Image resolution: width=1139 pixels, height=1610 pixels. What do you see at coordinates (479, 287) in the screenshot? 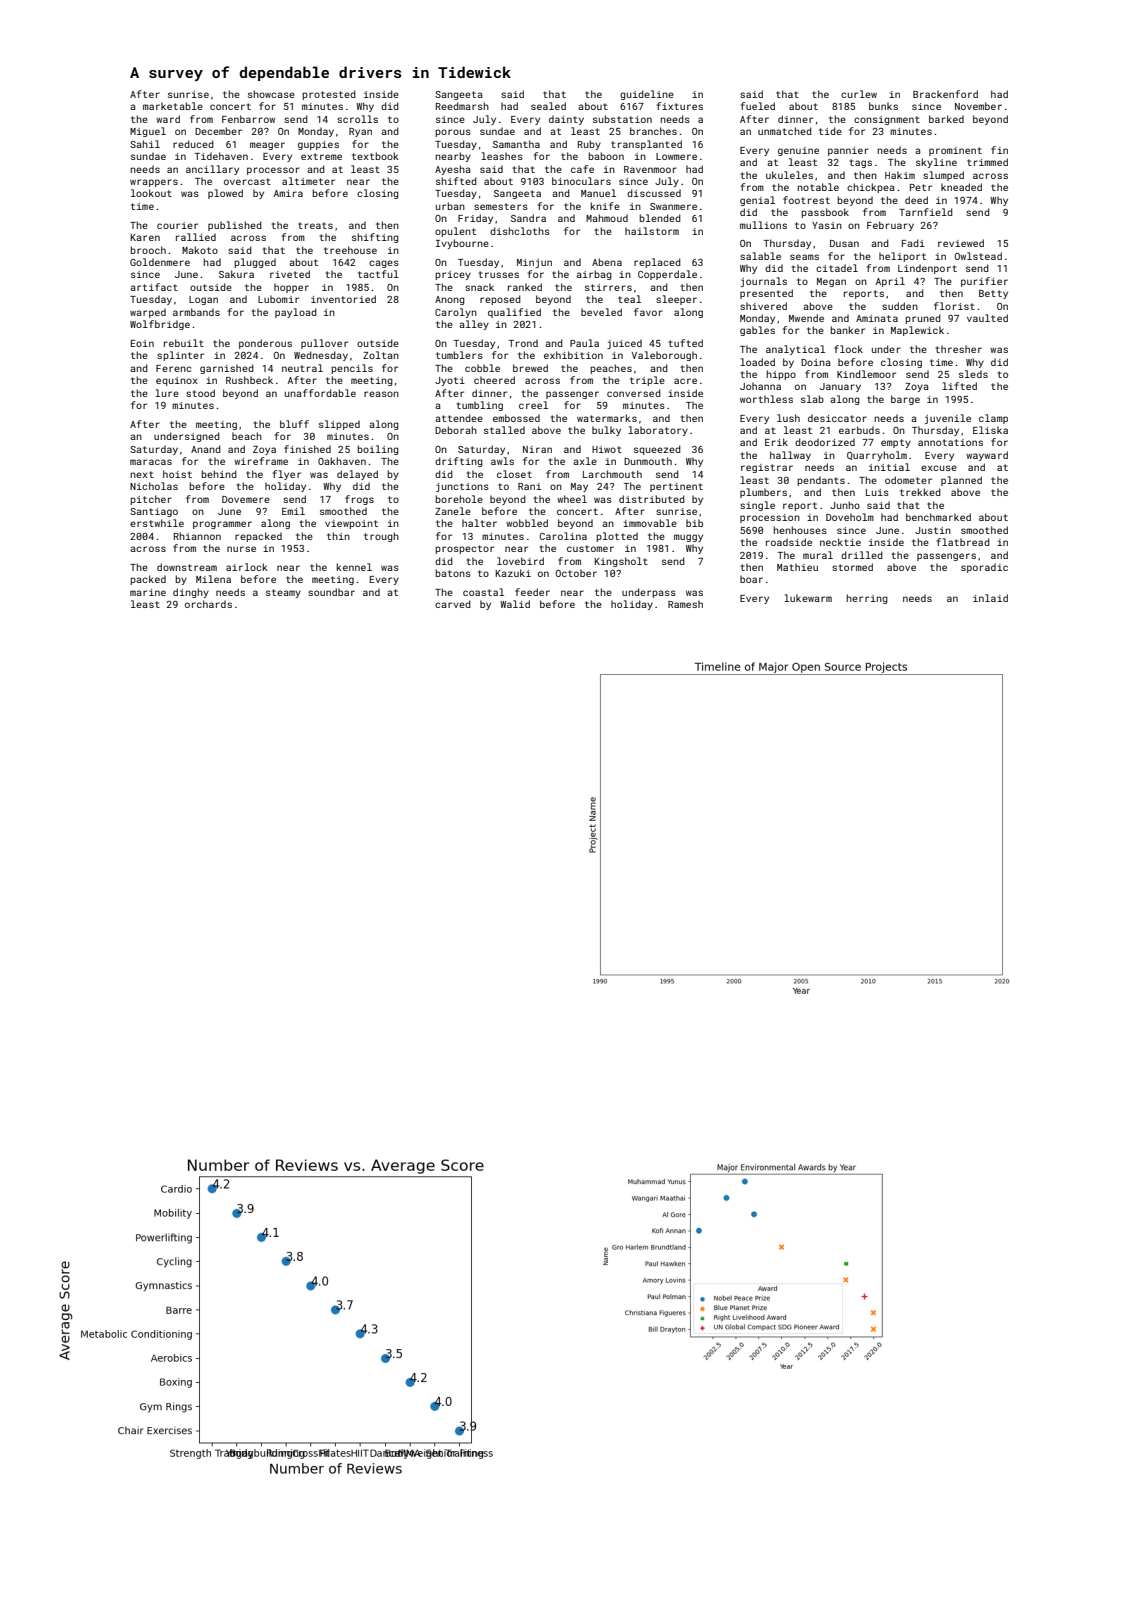
I see `snack` at bounding box center [479, 287].
